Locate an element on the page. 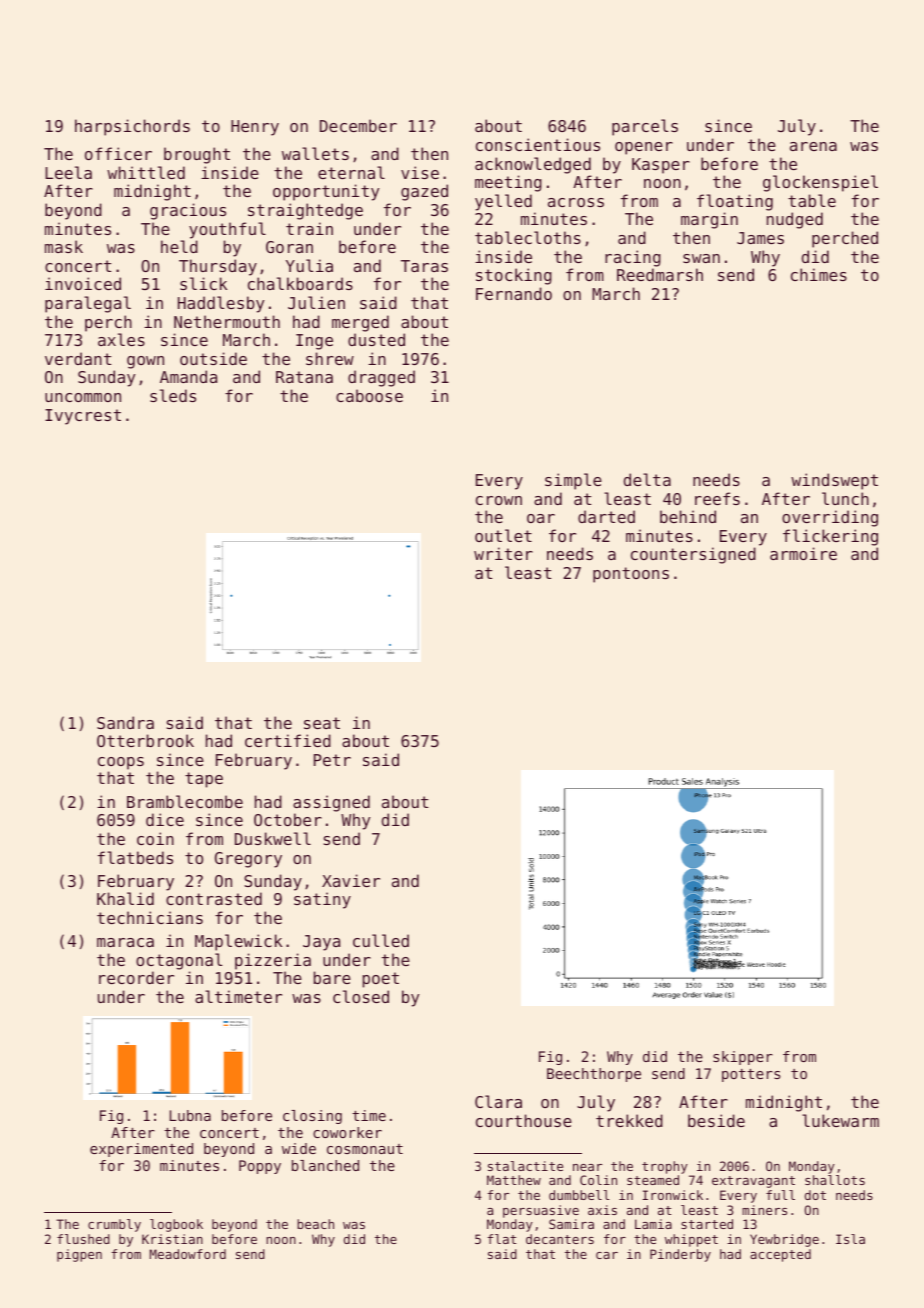 Image resolution: width=924 pixels, height=1308 pixels. dice is located at coordinates (165, 819).
